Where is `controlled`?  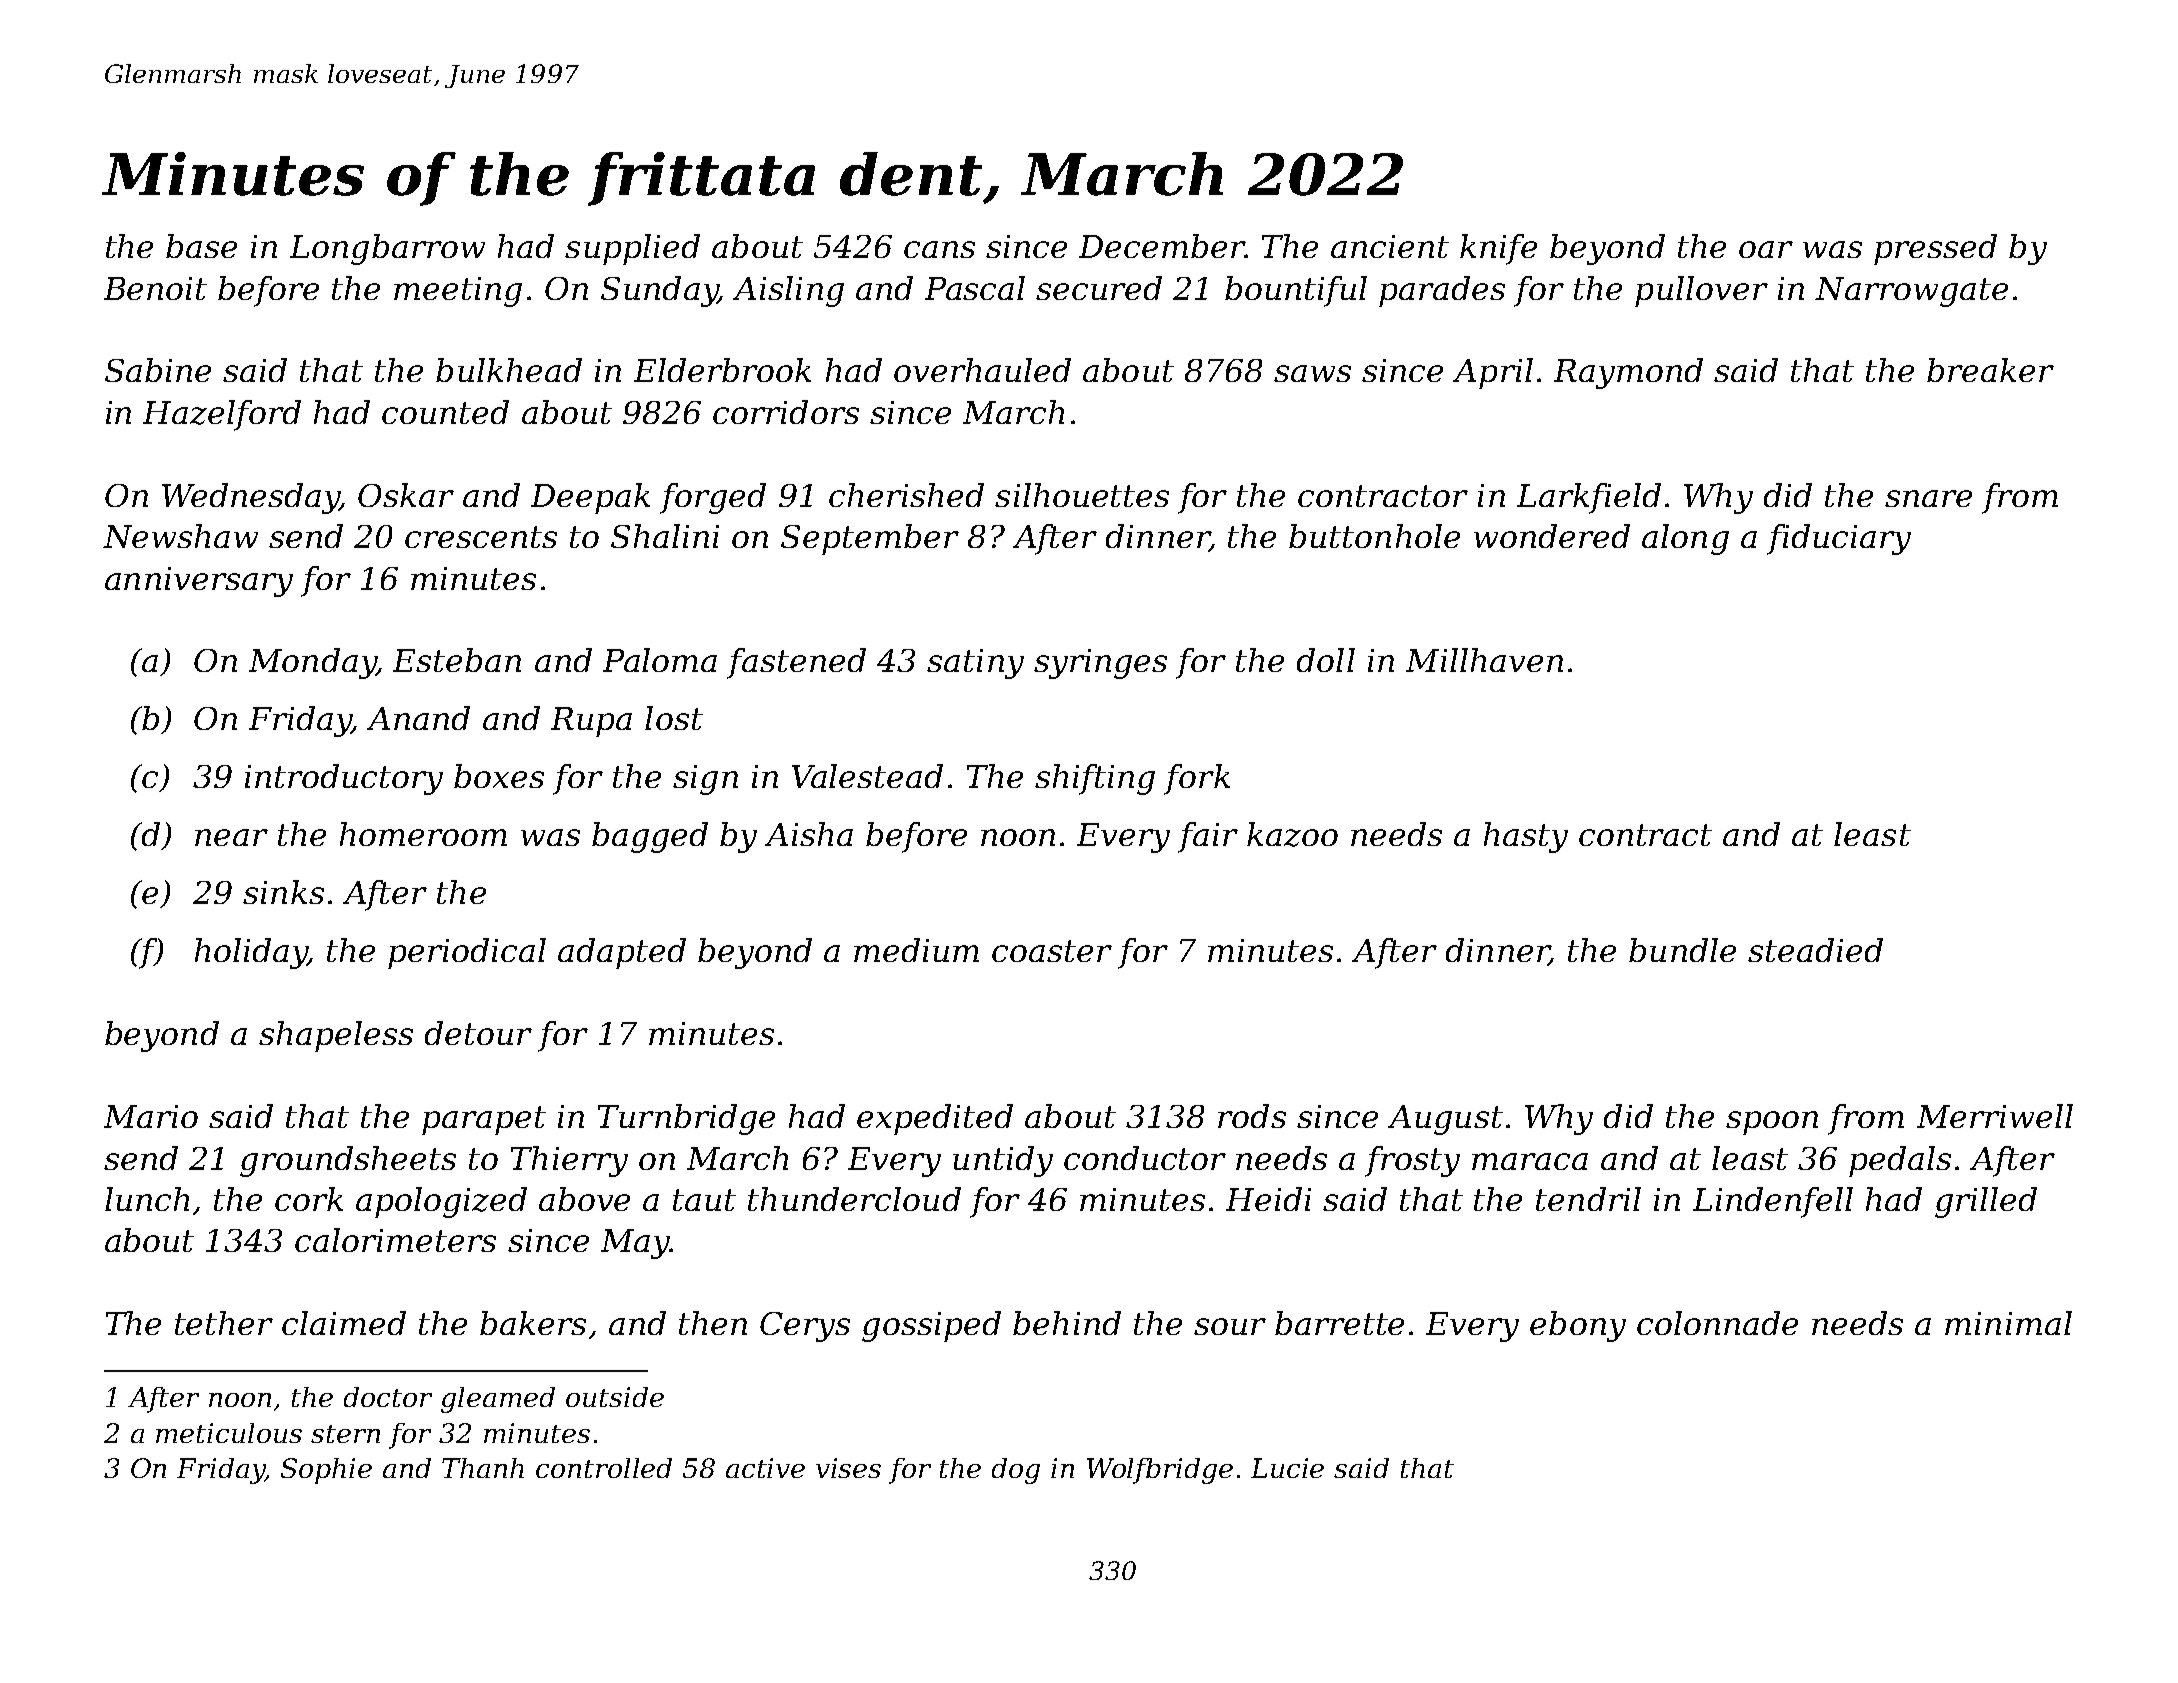
controlled is located at coordinates (604, 1468).
